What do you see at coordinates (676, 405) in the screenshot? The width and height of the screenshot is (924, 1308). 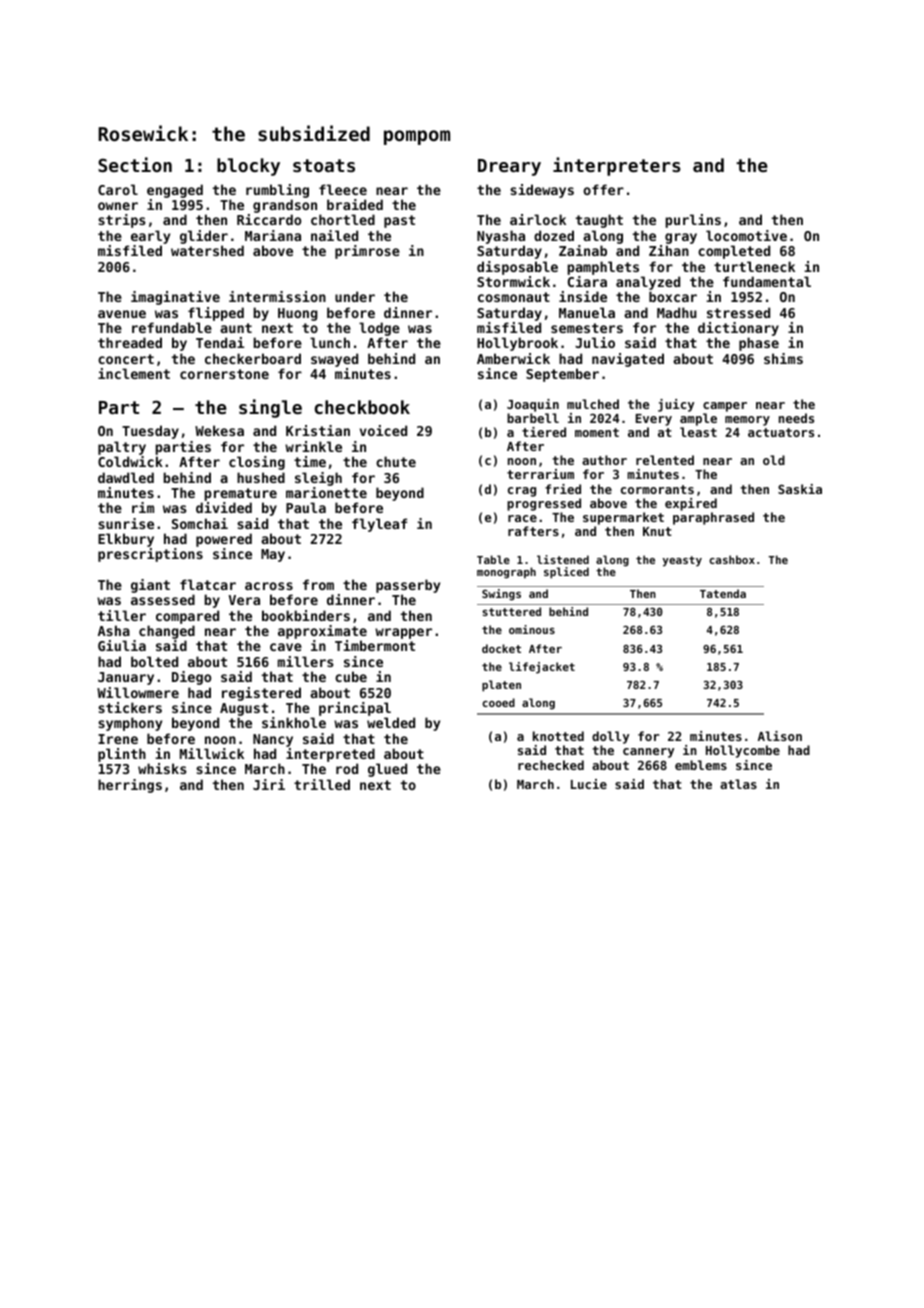 I see `juicy` at bounding box center [676, 405].
